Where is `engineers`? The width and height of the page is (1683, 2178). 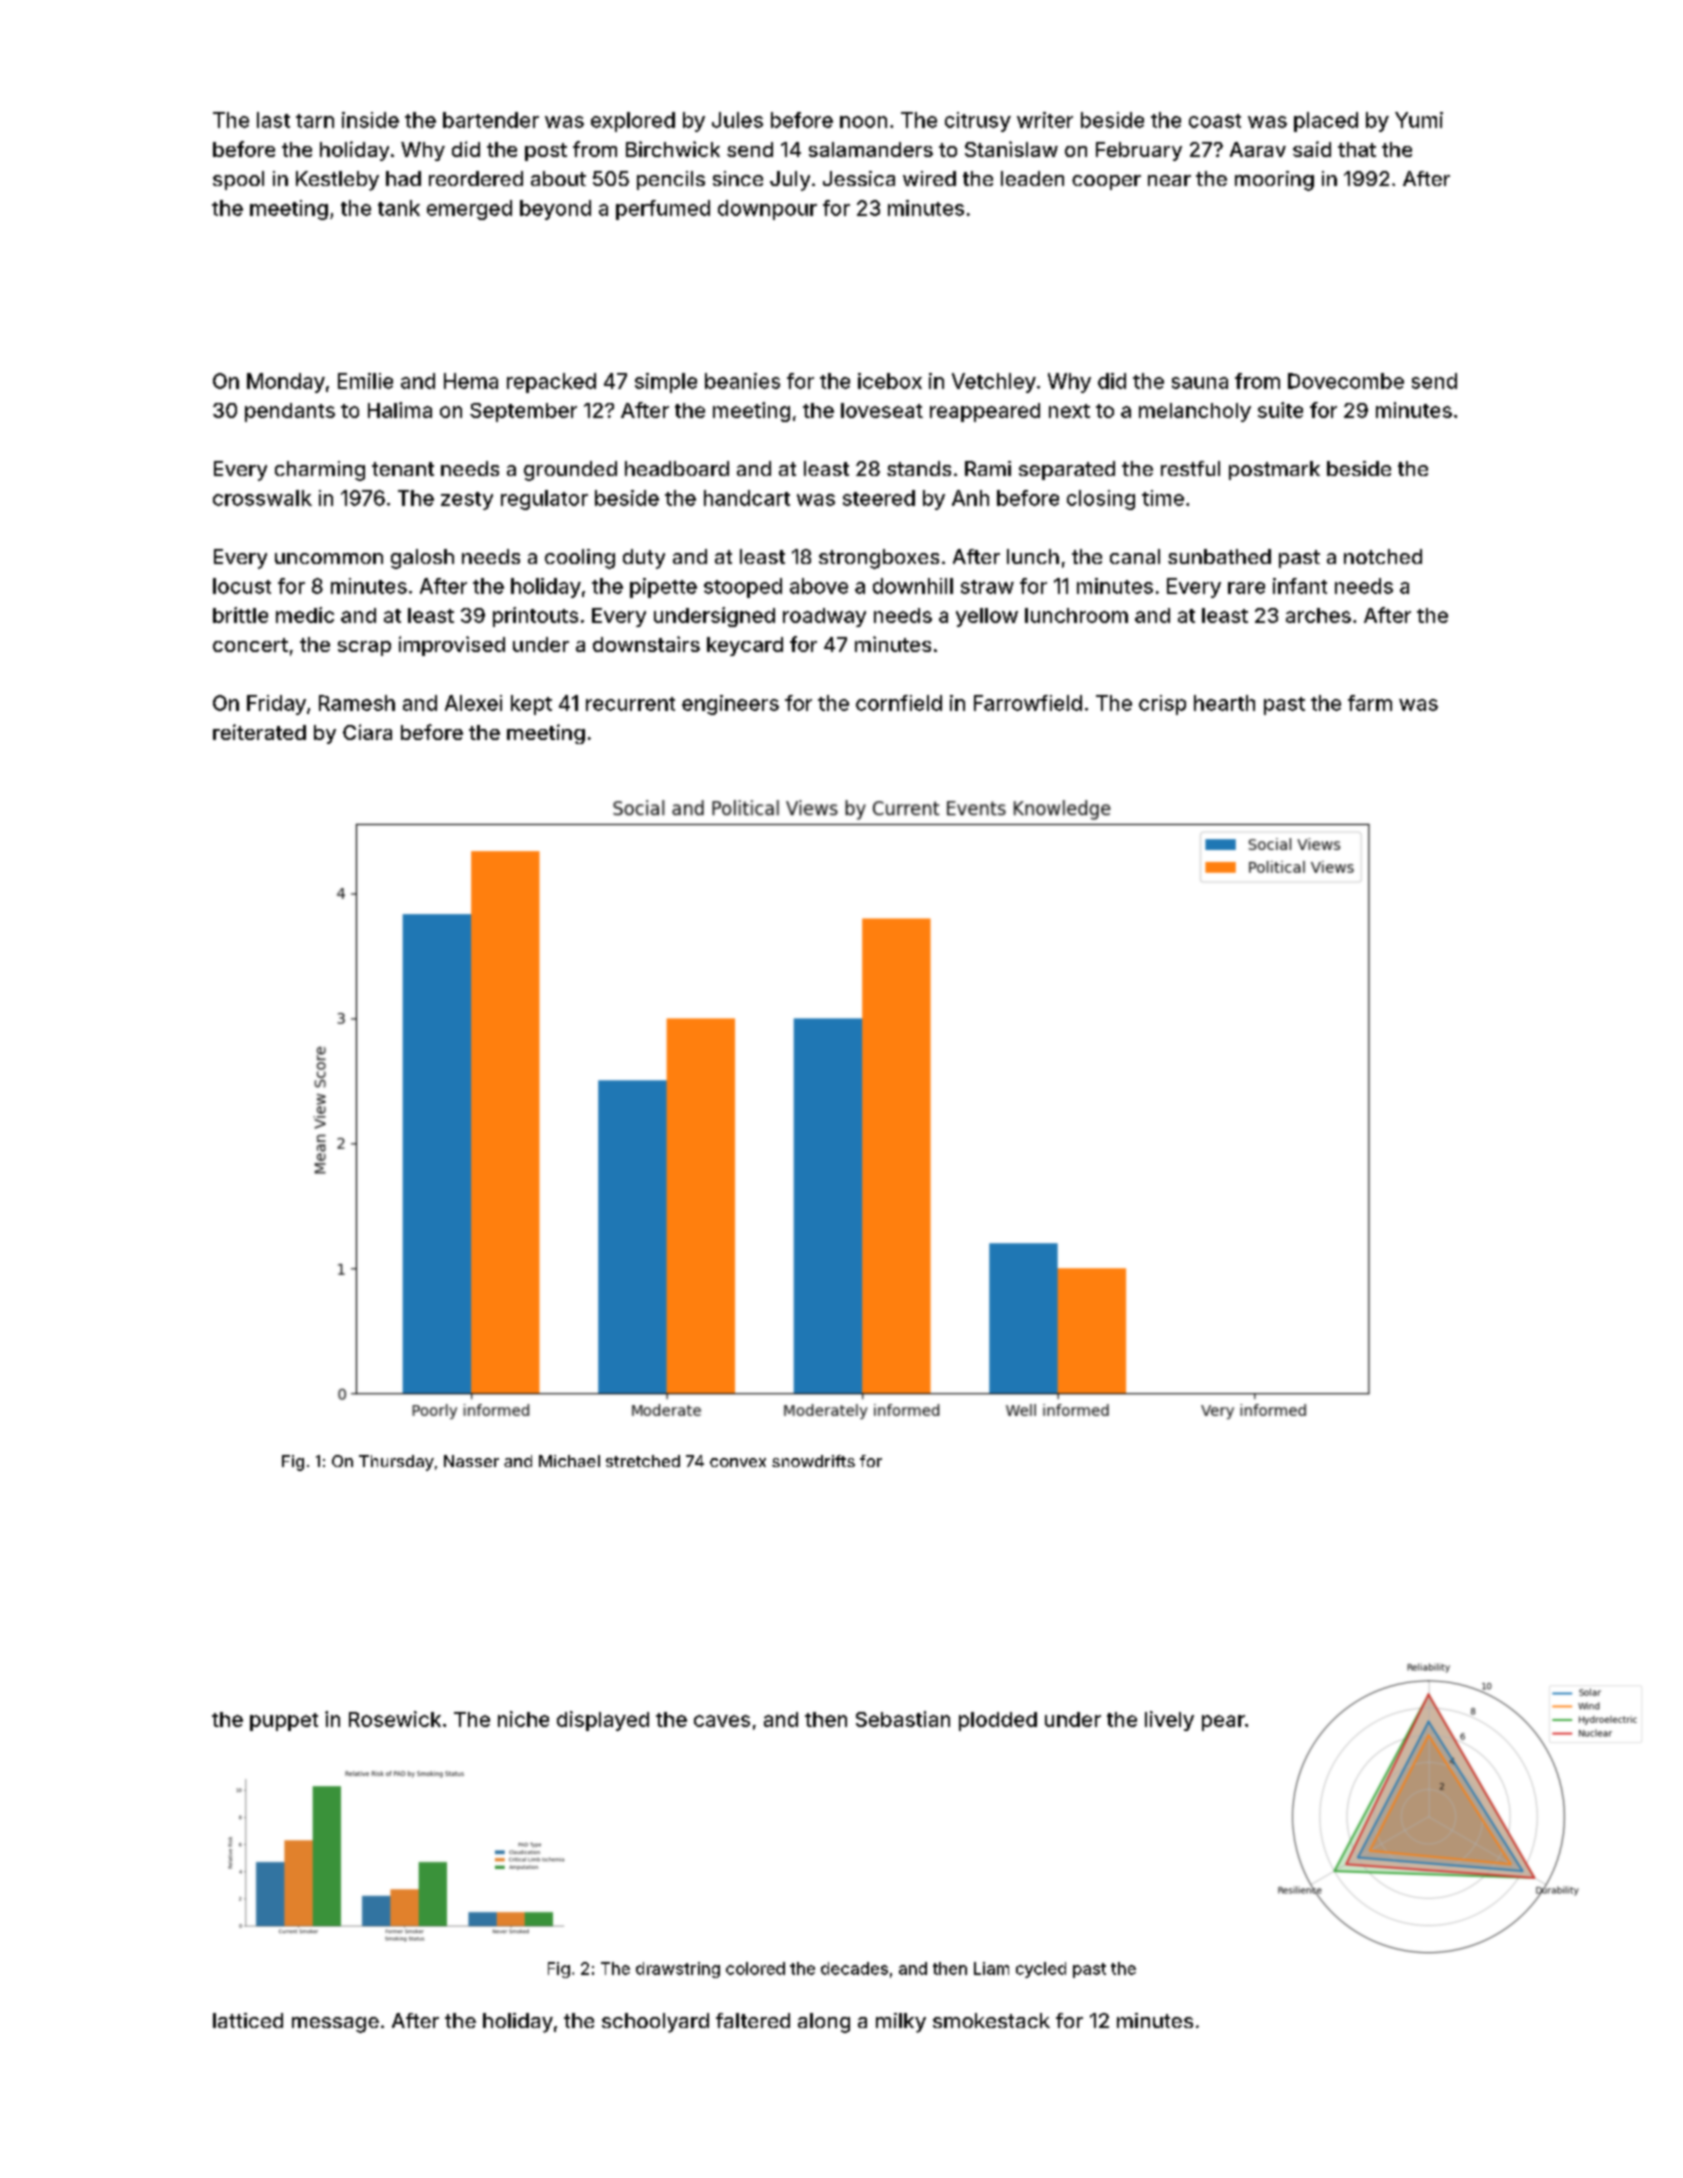
engineers is located at coordinates (730, 705).
